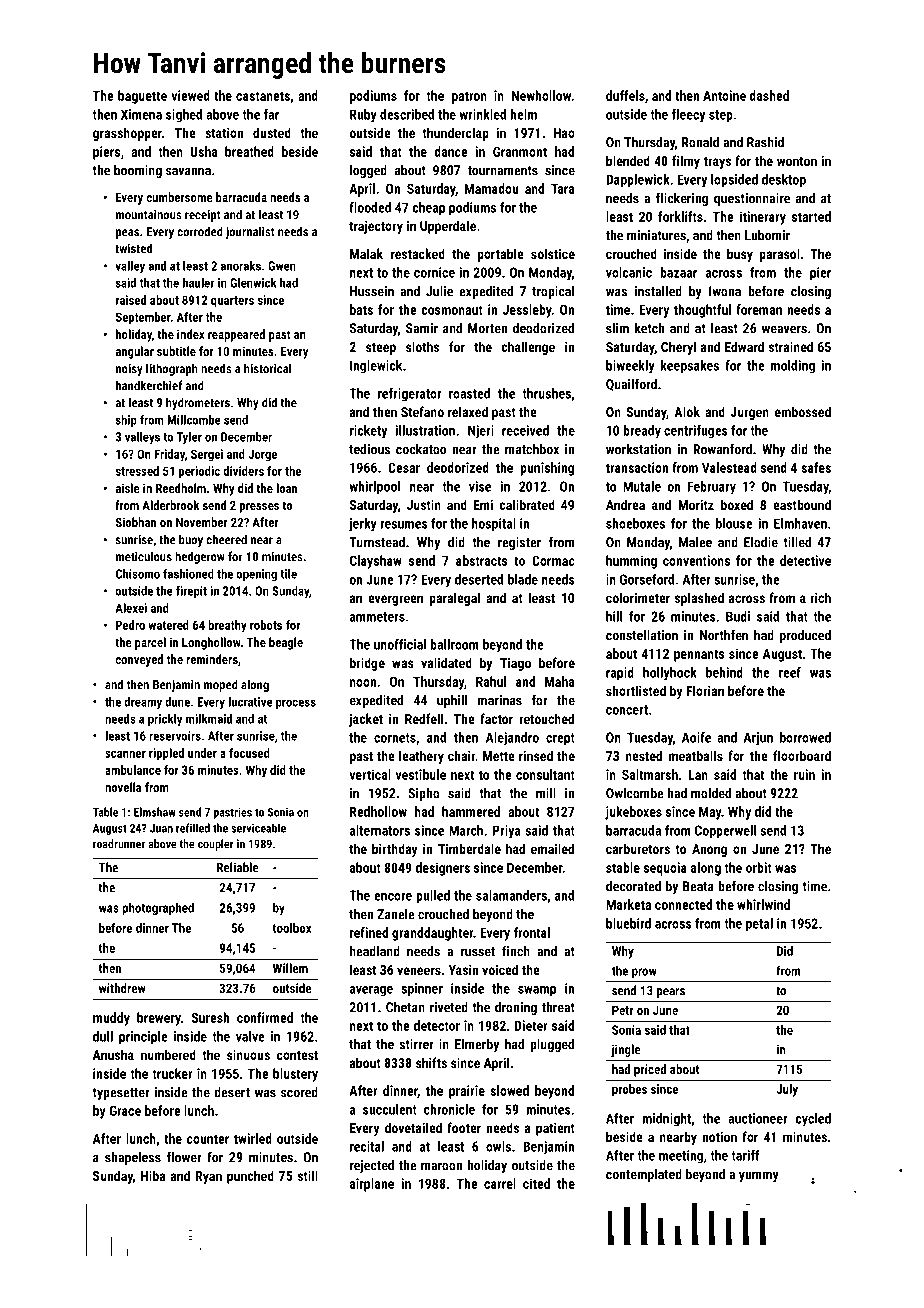  Describe the element at coordinates (200, 231) in the image. I see `corroded` at that location.
